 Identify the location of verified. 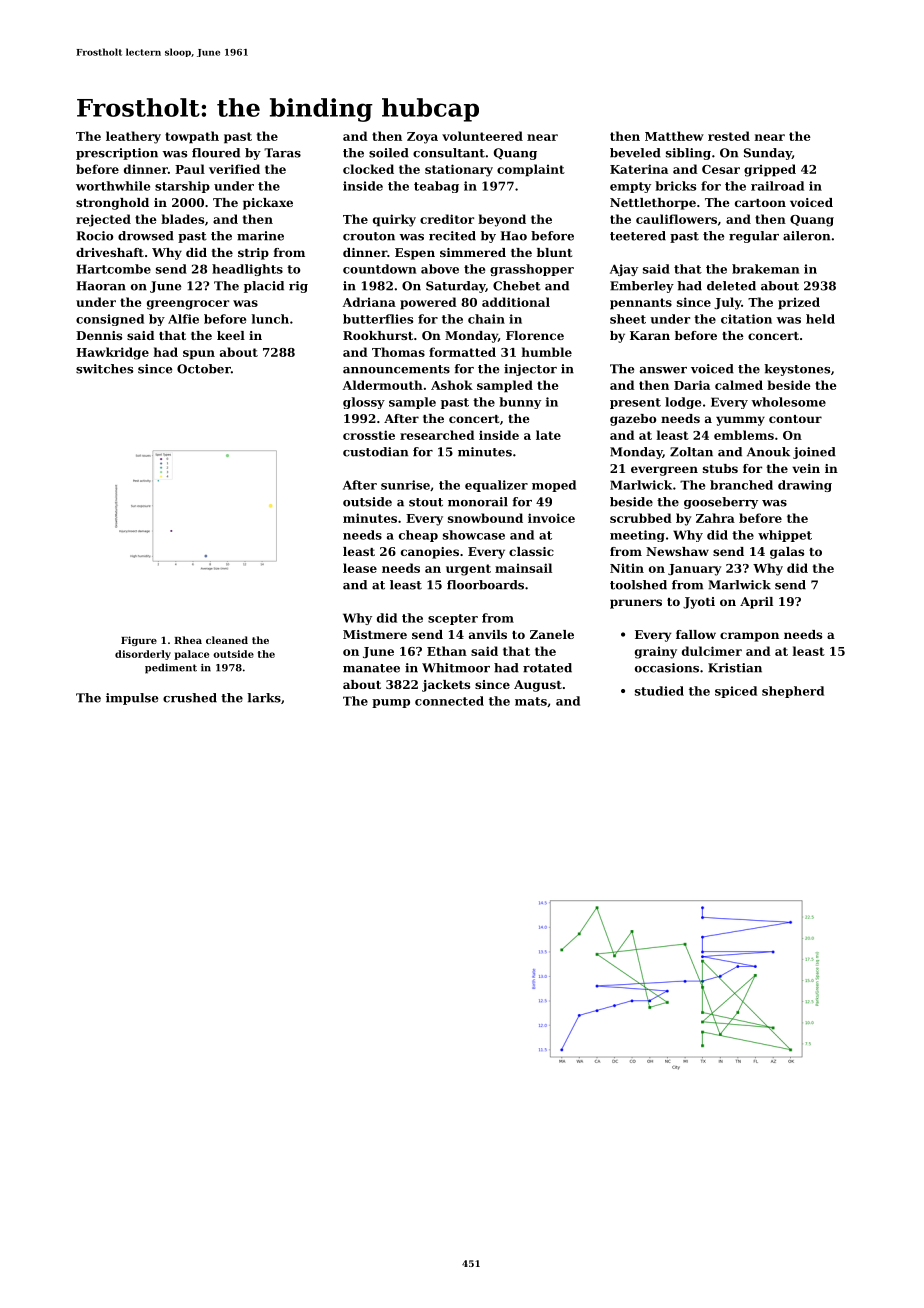
(234, 169).
